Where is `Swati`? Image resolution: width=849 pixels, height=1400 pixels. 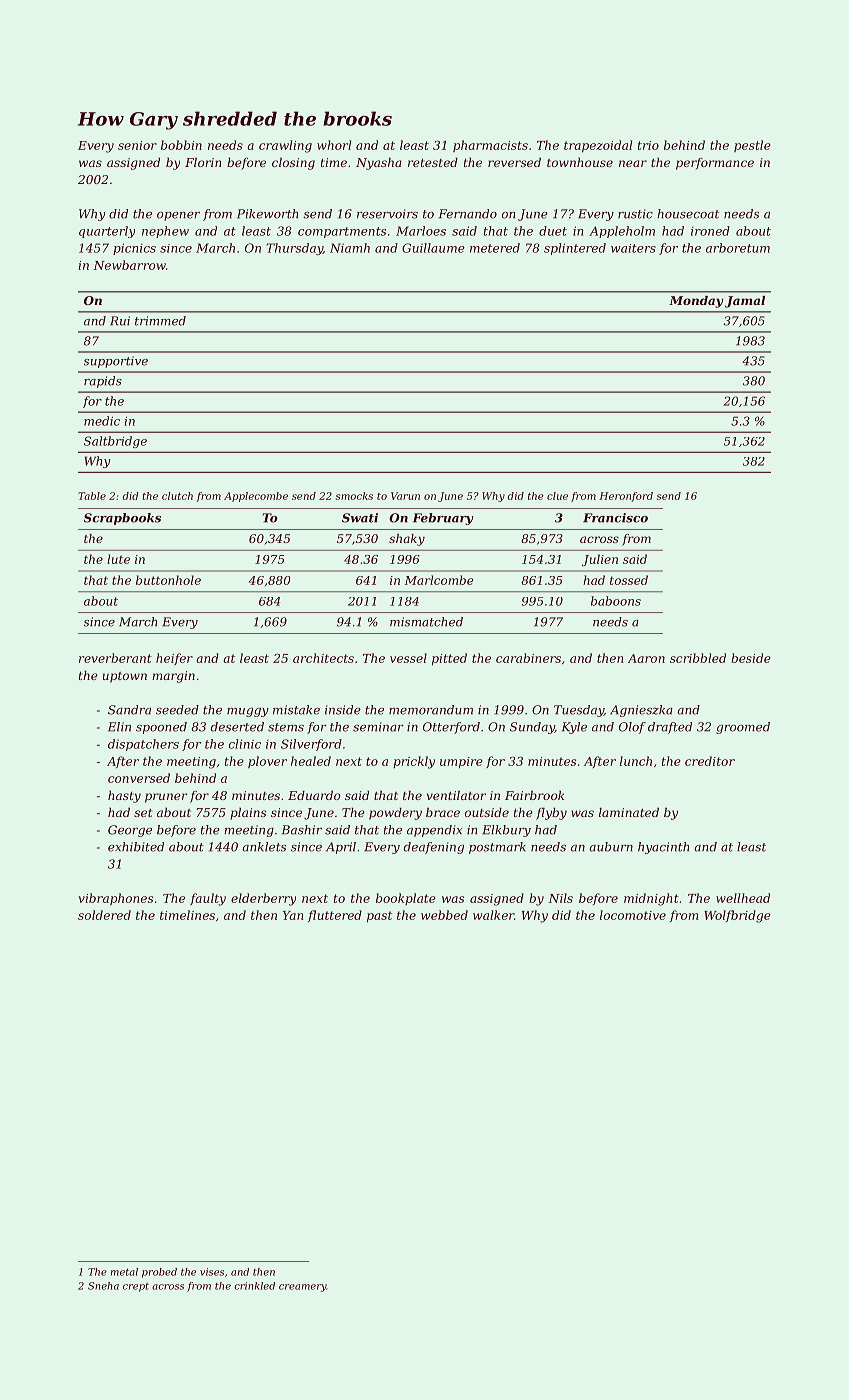
Swati is located at coordinates (360, 518).
